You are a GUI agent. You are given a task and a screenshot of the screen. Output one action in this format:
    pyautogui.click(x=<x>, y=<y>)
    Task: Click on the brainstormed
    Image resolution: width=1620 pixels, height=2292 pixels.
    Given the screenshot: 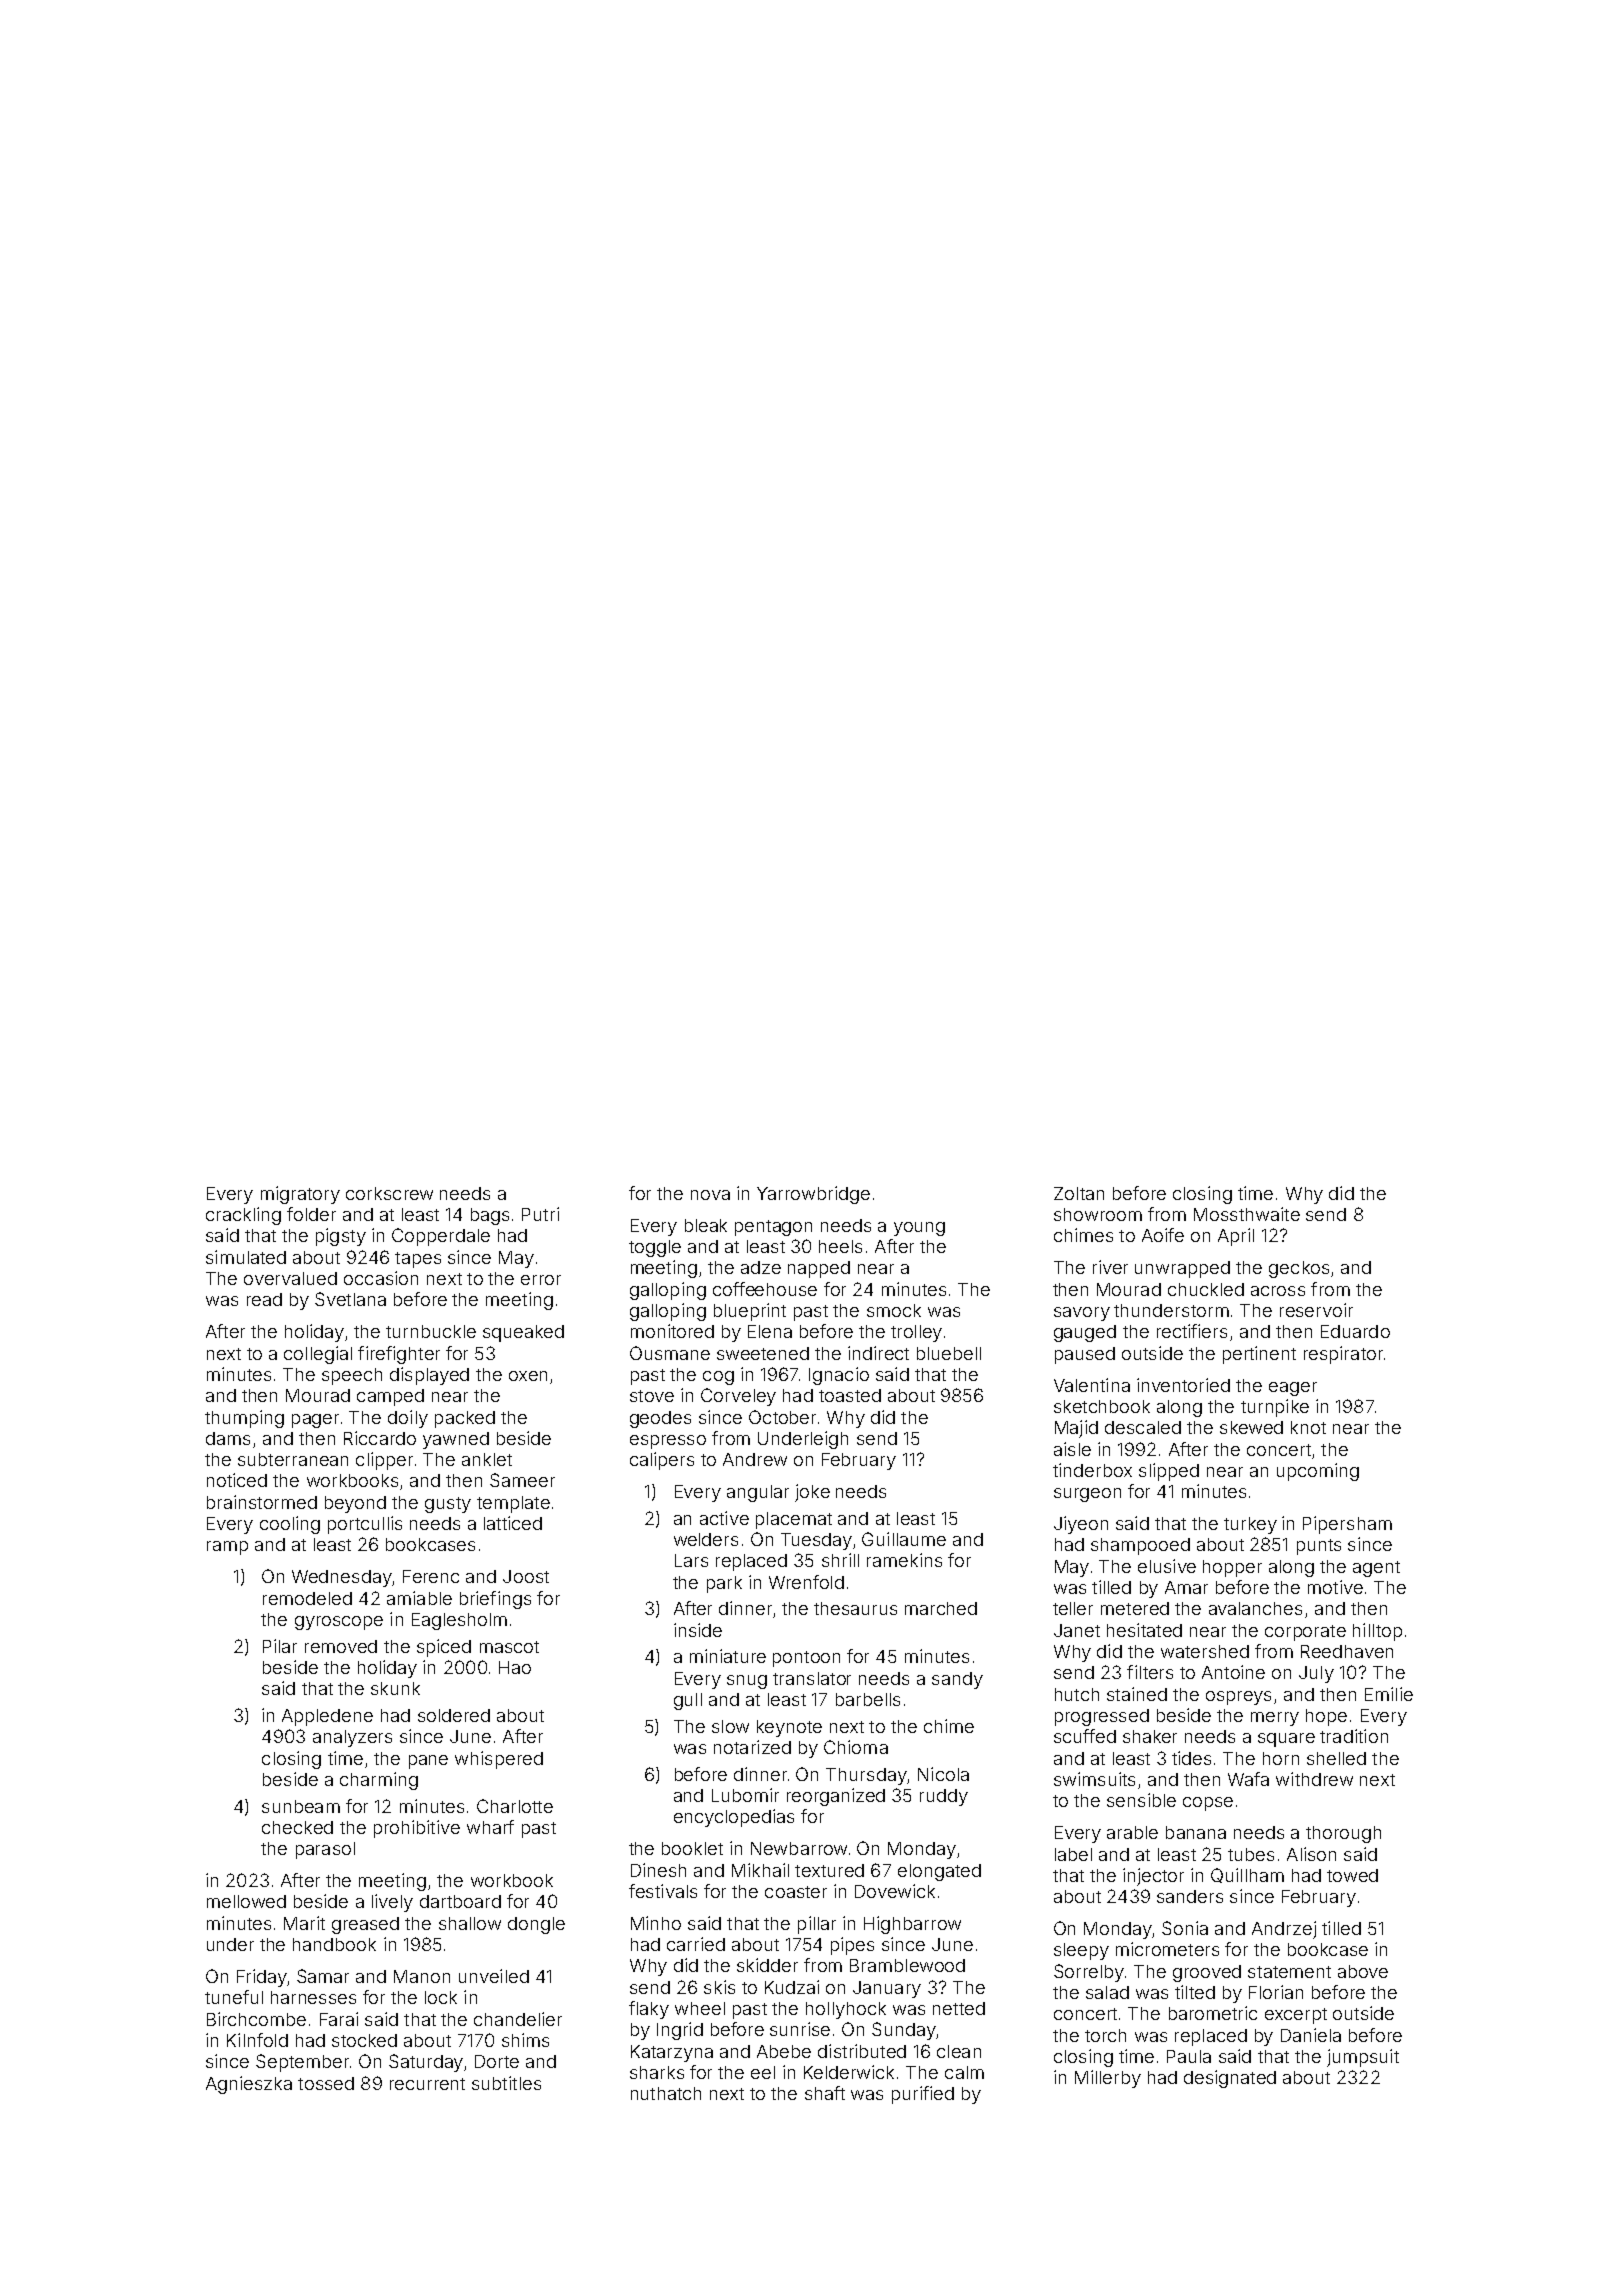 What is the action you would take?
    pyautogui.click(x=262, y=1502)
